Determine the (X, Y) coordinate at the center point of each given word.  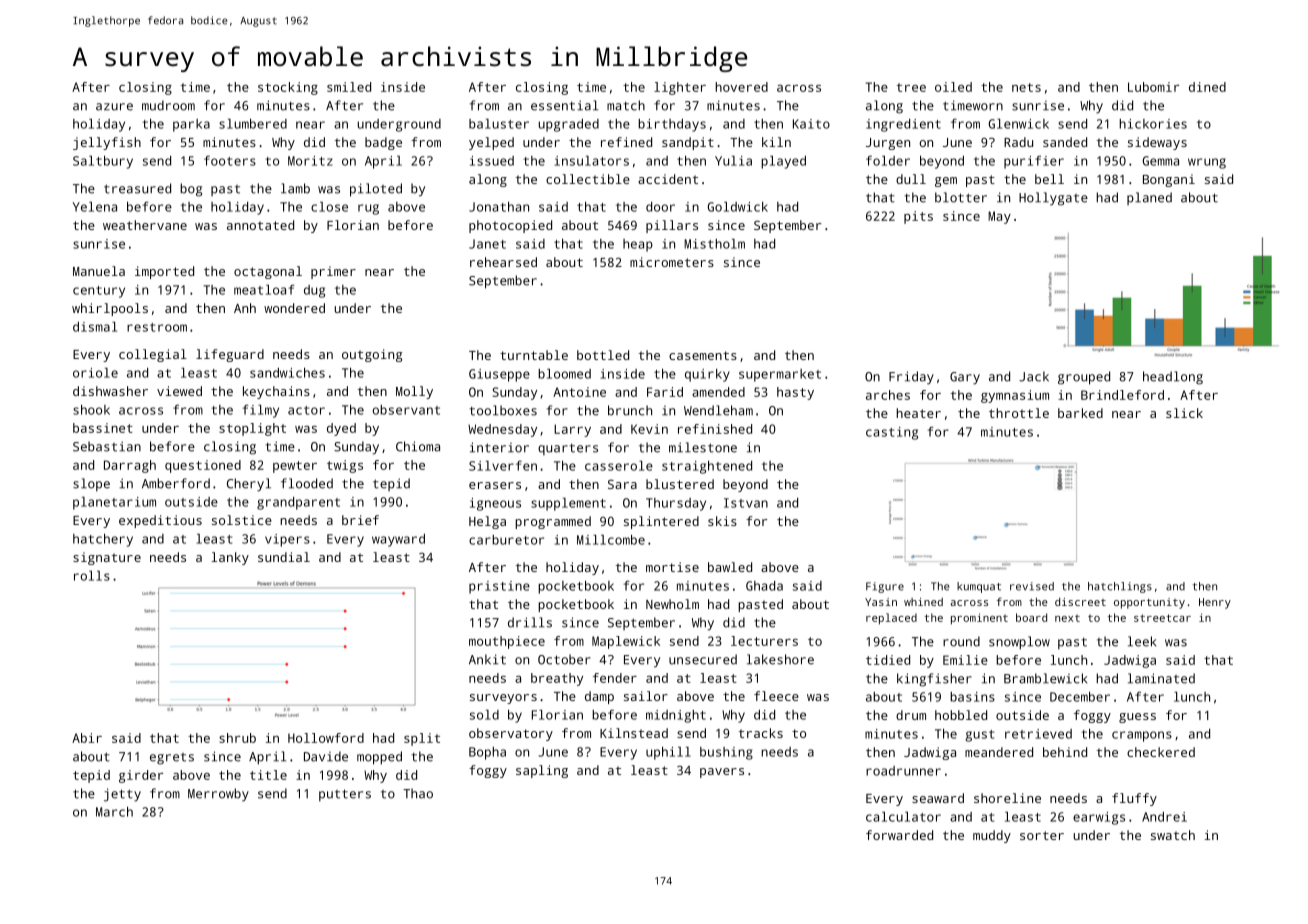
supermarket (780, 375)
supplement (568, 504)
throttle (1019, 413)
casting (892, 433)
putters (345, 795)
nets (1026, 87)
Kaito (811, 124)
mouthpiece (507, 642)
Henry (1215, 603)
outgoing (372, 355)
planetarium (114, 503)
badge (383, 143)
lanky (230, 558)
